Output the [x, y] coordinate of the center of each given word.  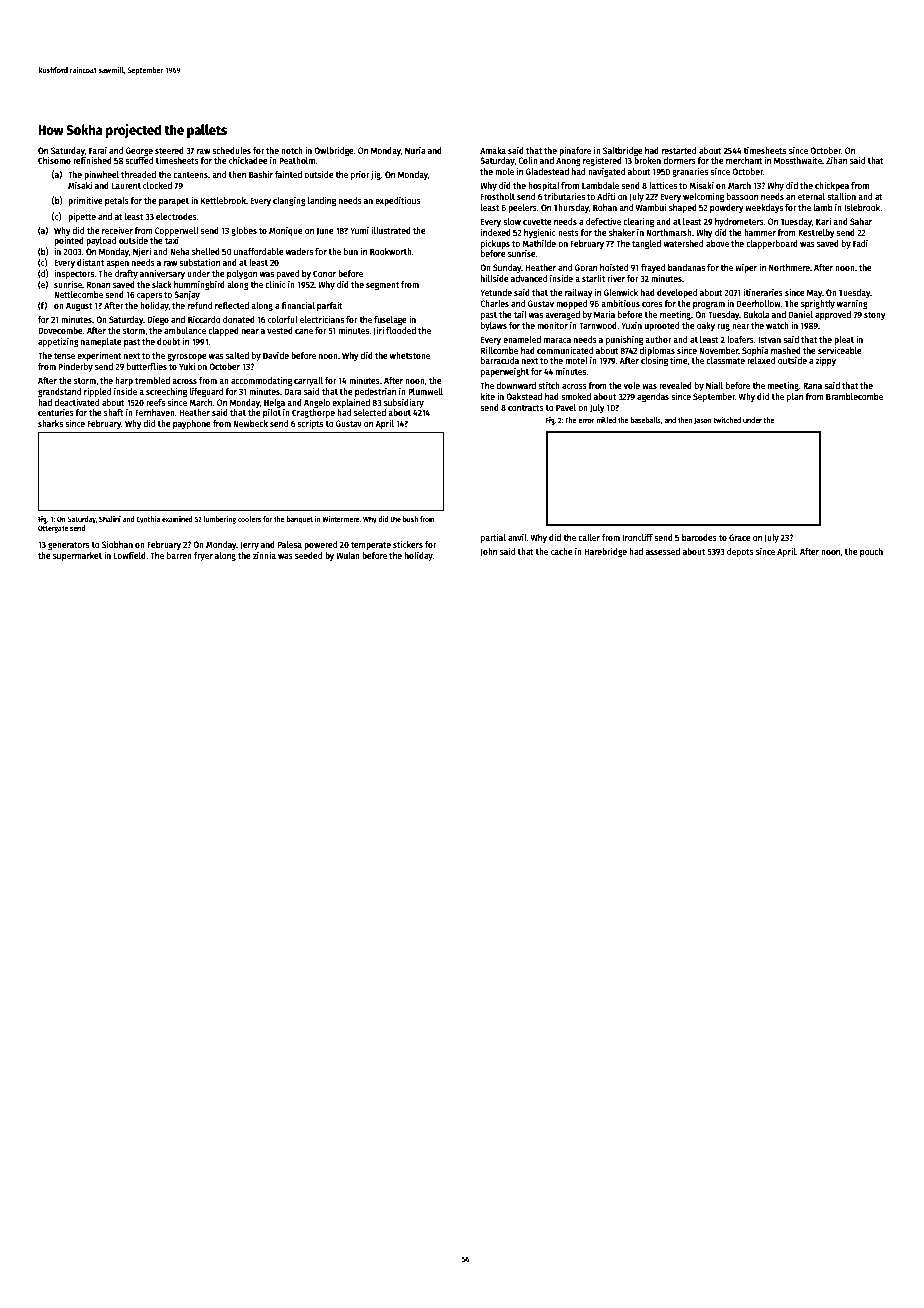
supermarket [77, 556]
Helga [274, 403]
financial [298, 305]
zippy [825, 361]
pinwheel [101, 175]
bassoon [742, 196]
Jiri [378, 330]
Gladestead [547, 171]
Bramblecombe [854, 396]
